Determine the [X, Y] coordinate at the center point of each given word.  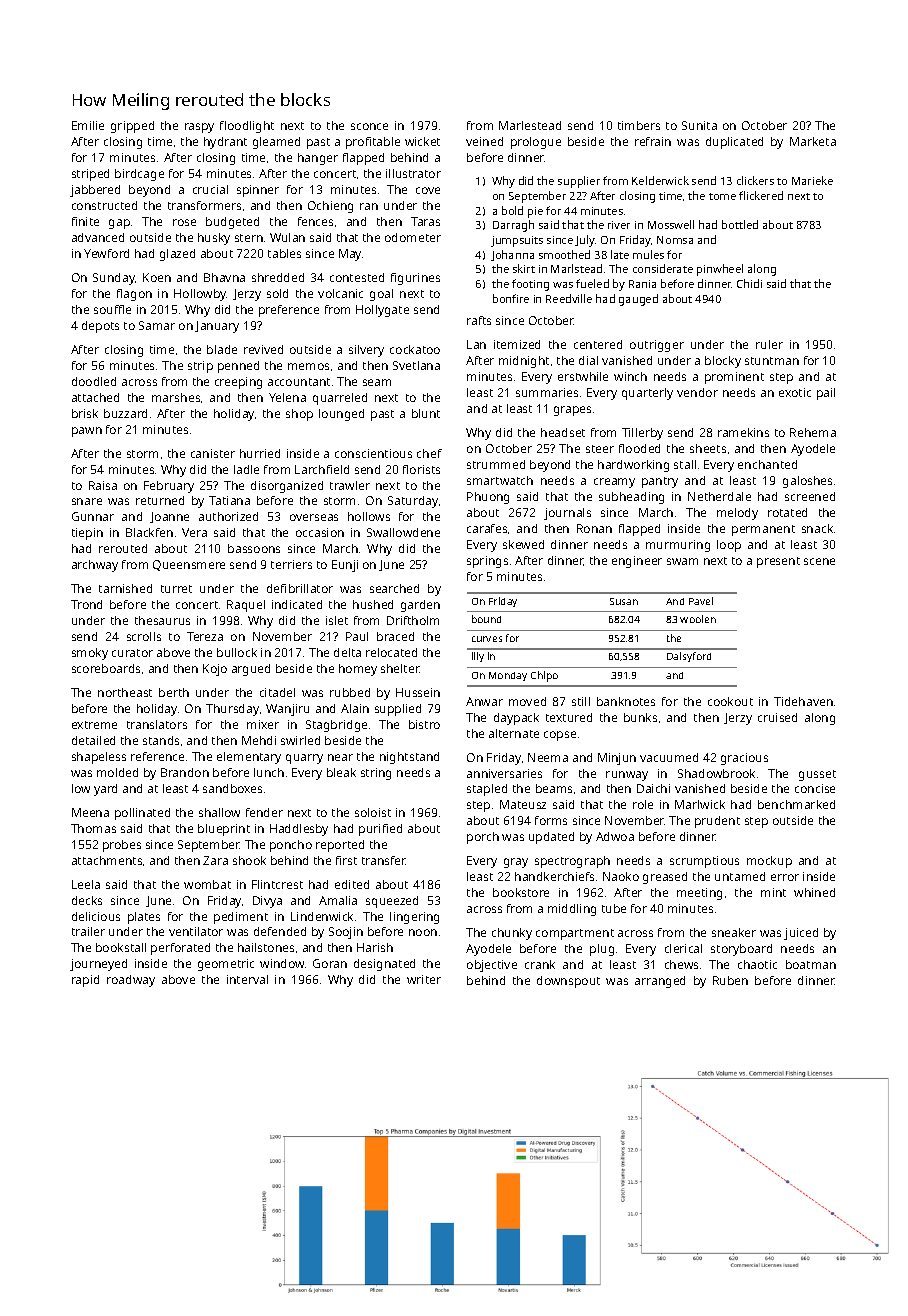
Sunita [699, 125]
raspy [199, 128]
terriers [291, 564]
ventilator [196, 931]
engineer [637, 562]
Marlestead [530, 125]
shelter [400, 668]
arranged [660, 982]
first [346, 860]
